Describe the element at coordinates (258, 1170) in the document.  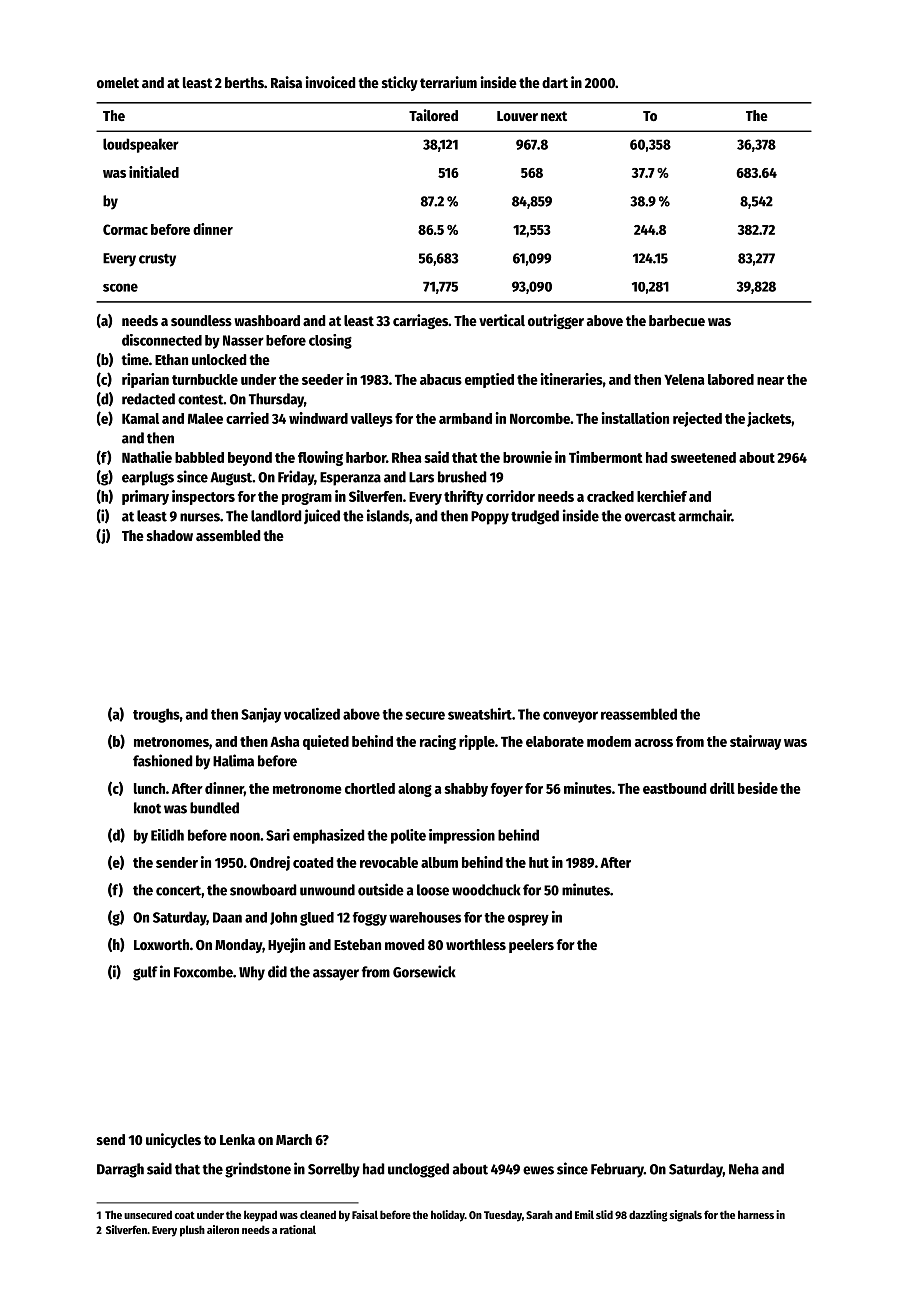
I see `grindstone` at that location.
